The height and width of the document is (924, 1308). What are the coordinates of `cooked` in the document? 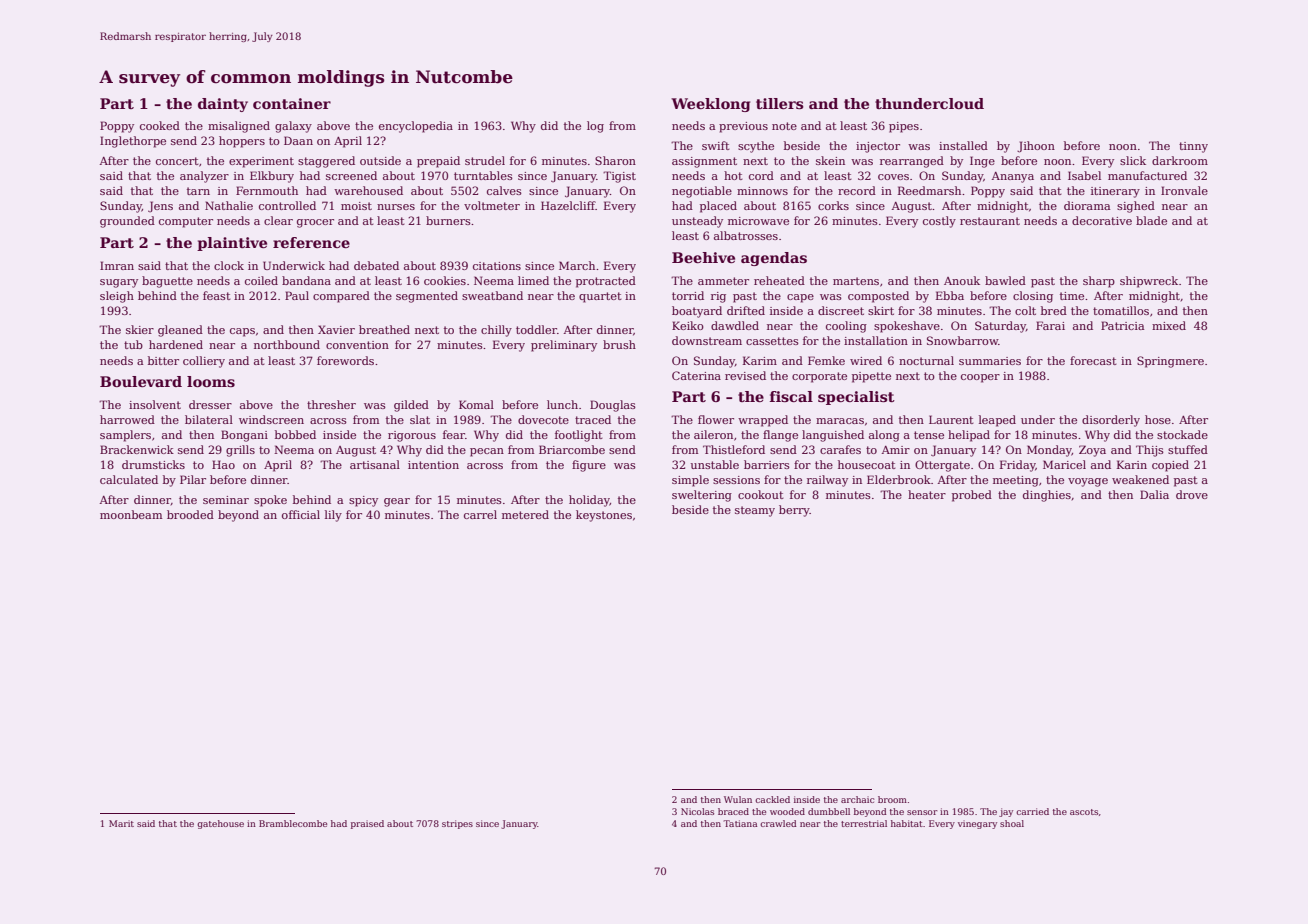 It's located at (160, 125).
